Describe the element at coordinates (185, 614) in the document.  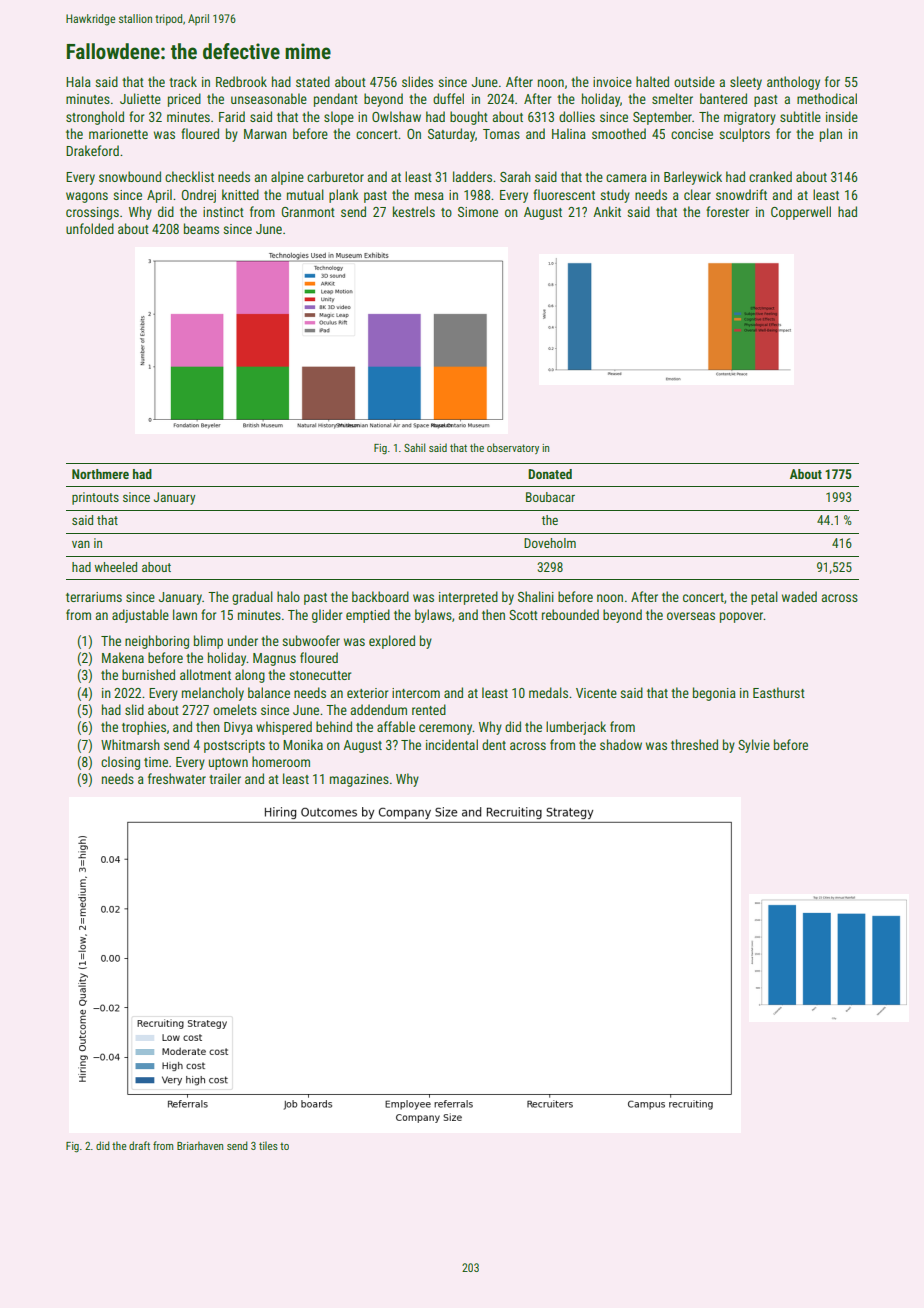
I see `lawn` at that location.
